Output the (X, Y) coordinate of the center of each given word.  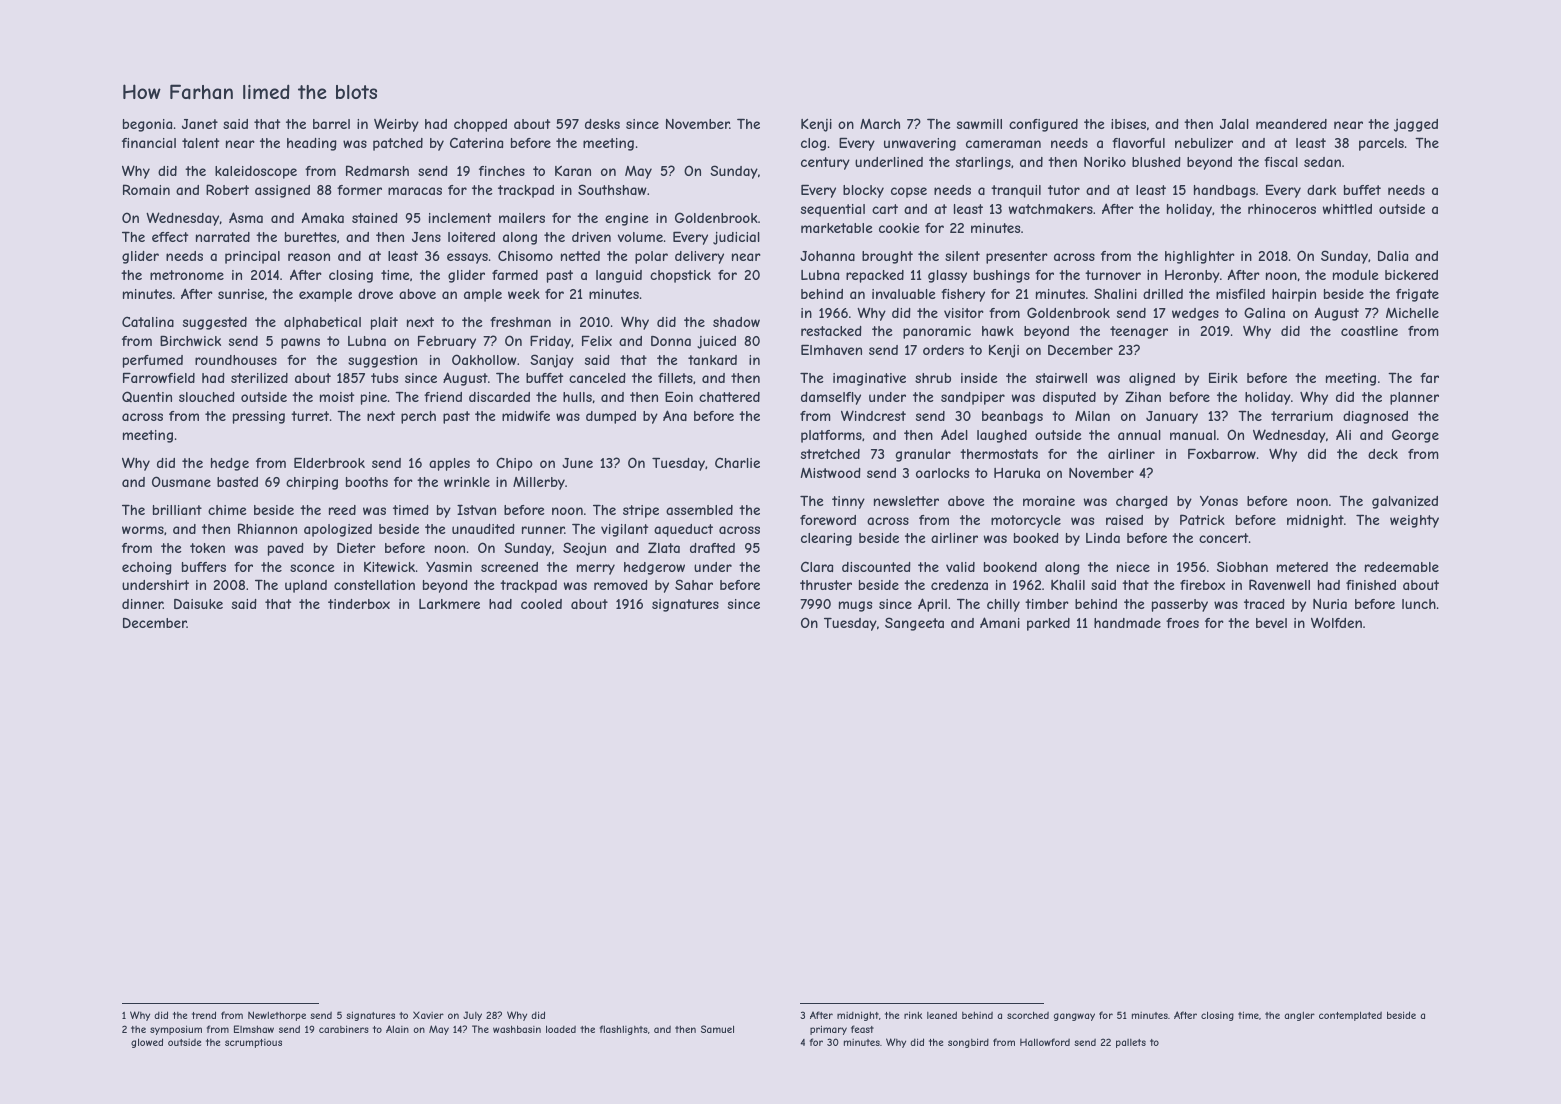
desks (602, 124)
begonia (147, 125)
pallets (1131, 1043)
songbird (968, 1043)
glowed (147, 1043)
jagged (1416, 125)
